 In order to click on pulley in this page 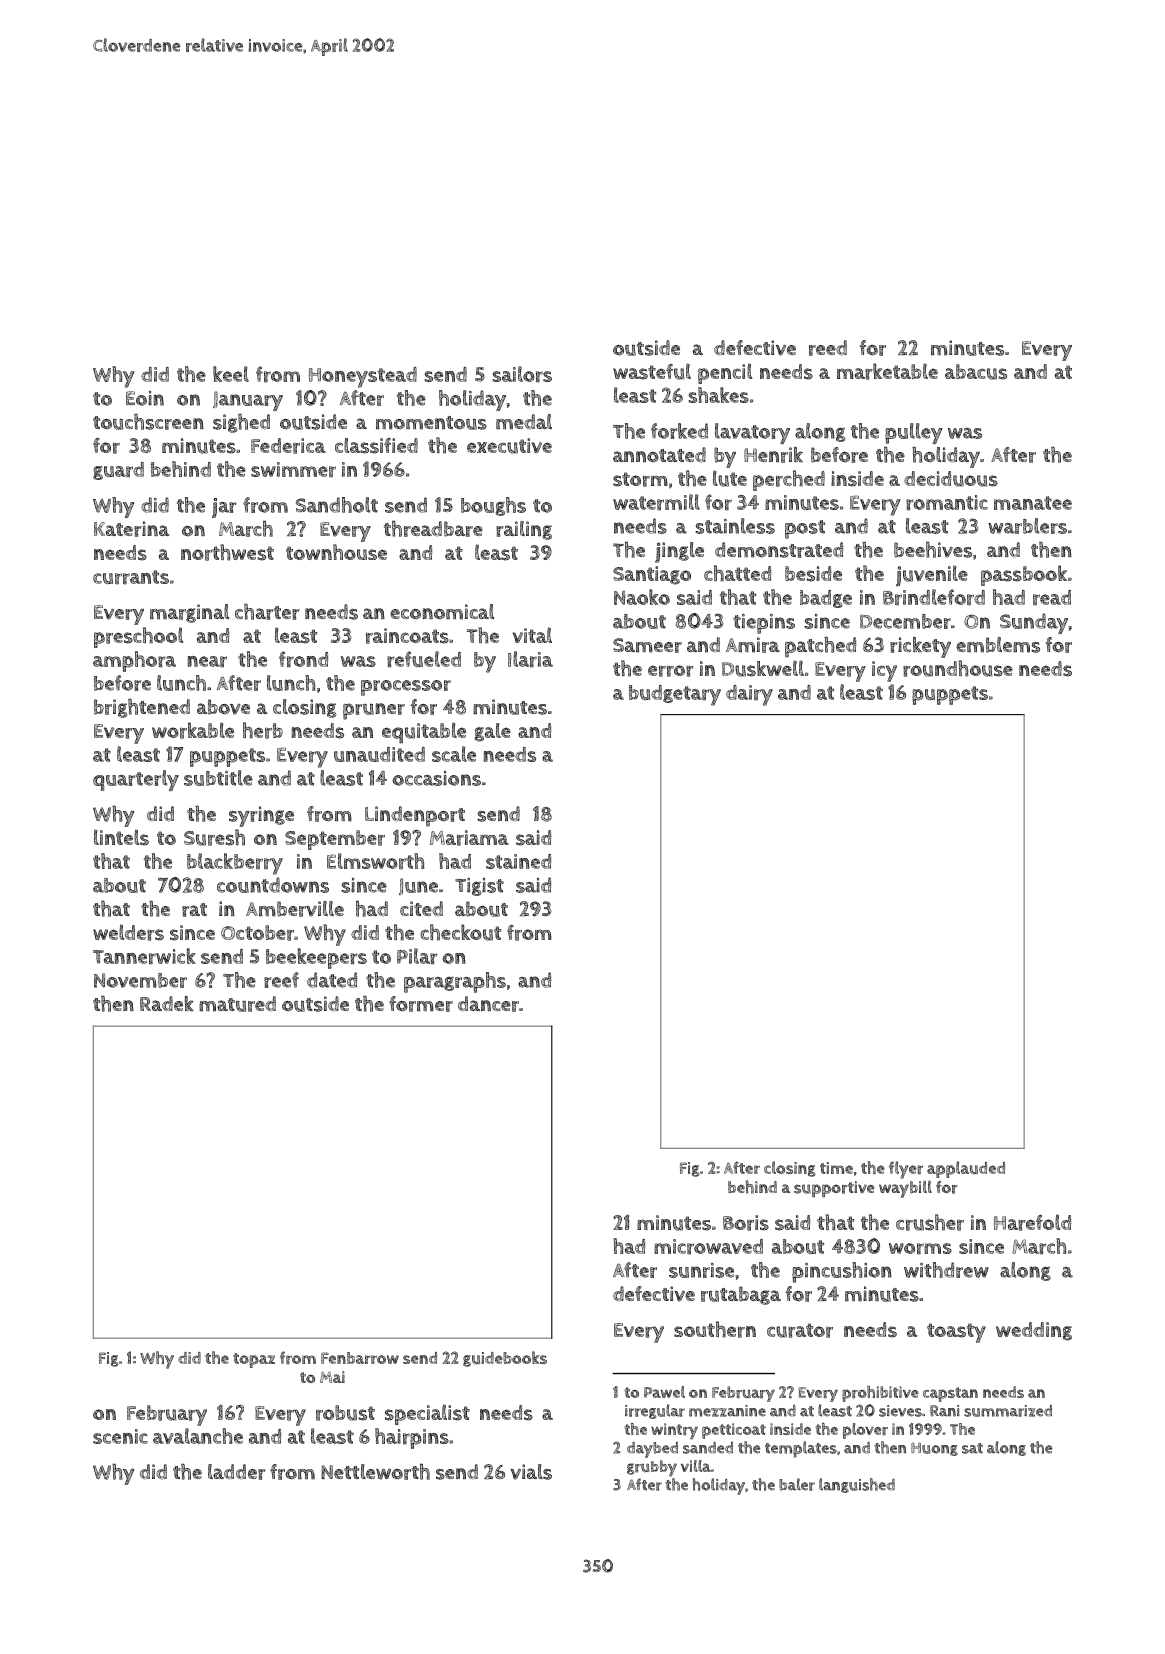, I will do `click(914, 433)`.
